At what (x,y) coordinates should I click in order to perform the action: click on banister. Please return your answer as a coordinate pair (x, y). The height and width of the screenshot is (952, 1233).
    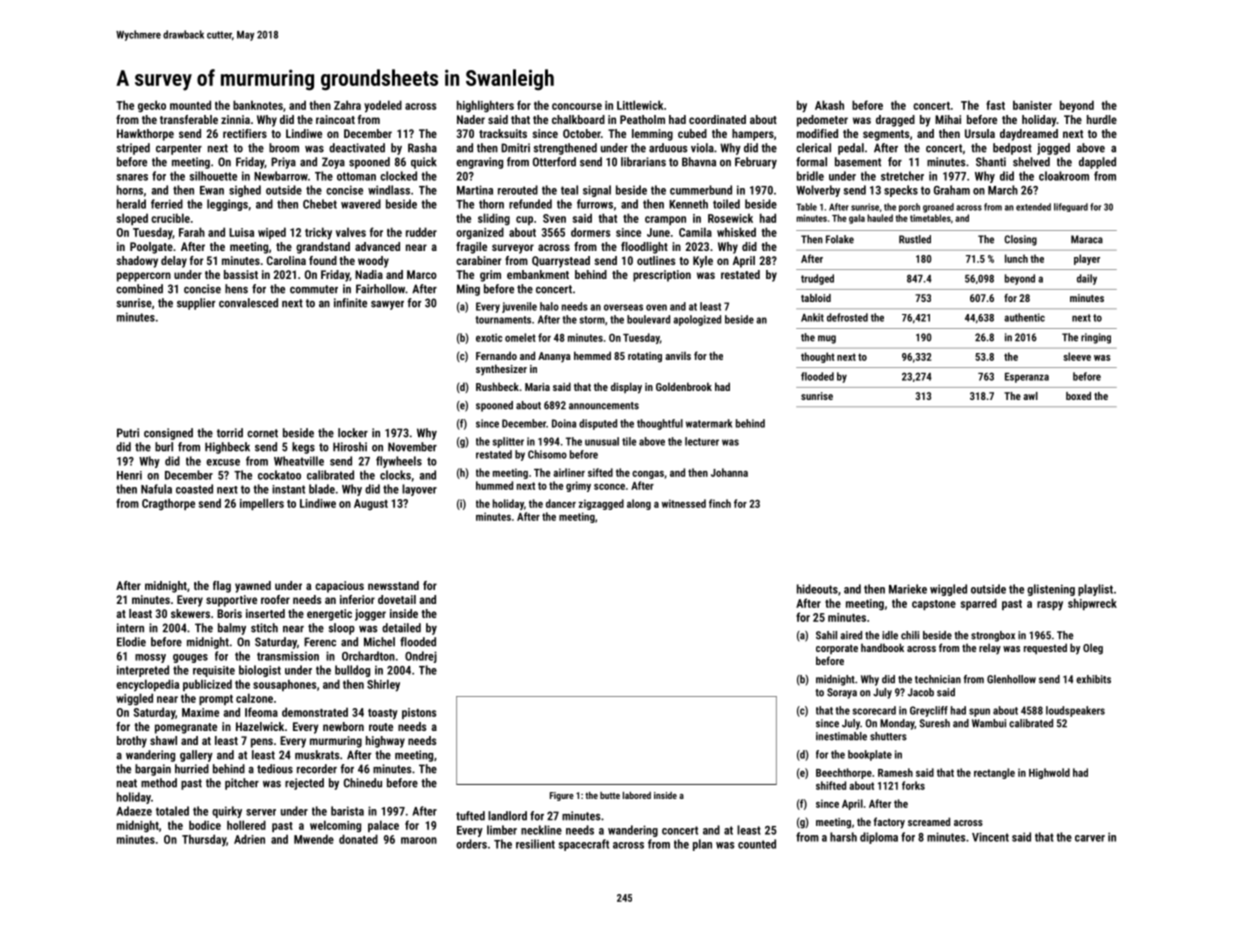
    Looking at the image, I should click on (1032, 105).
